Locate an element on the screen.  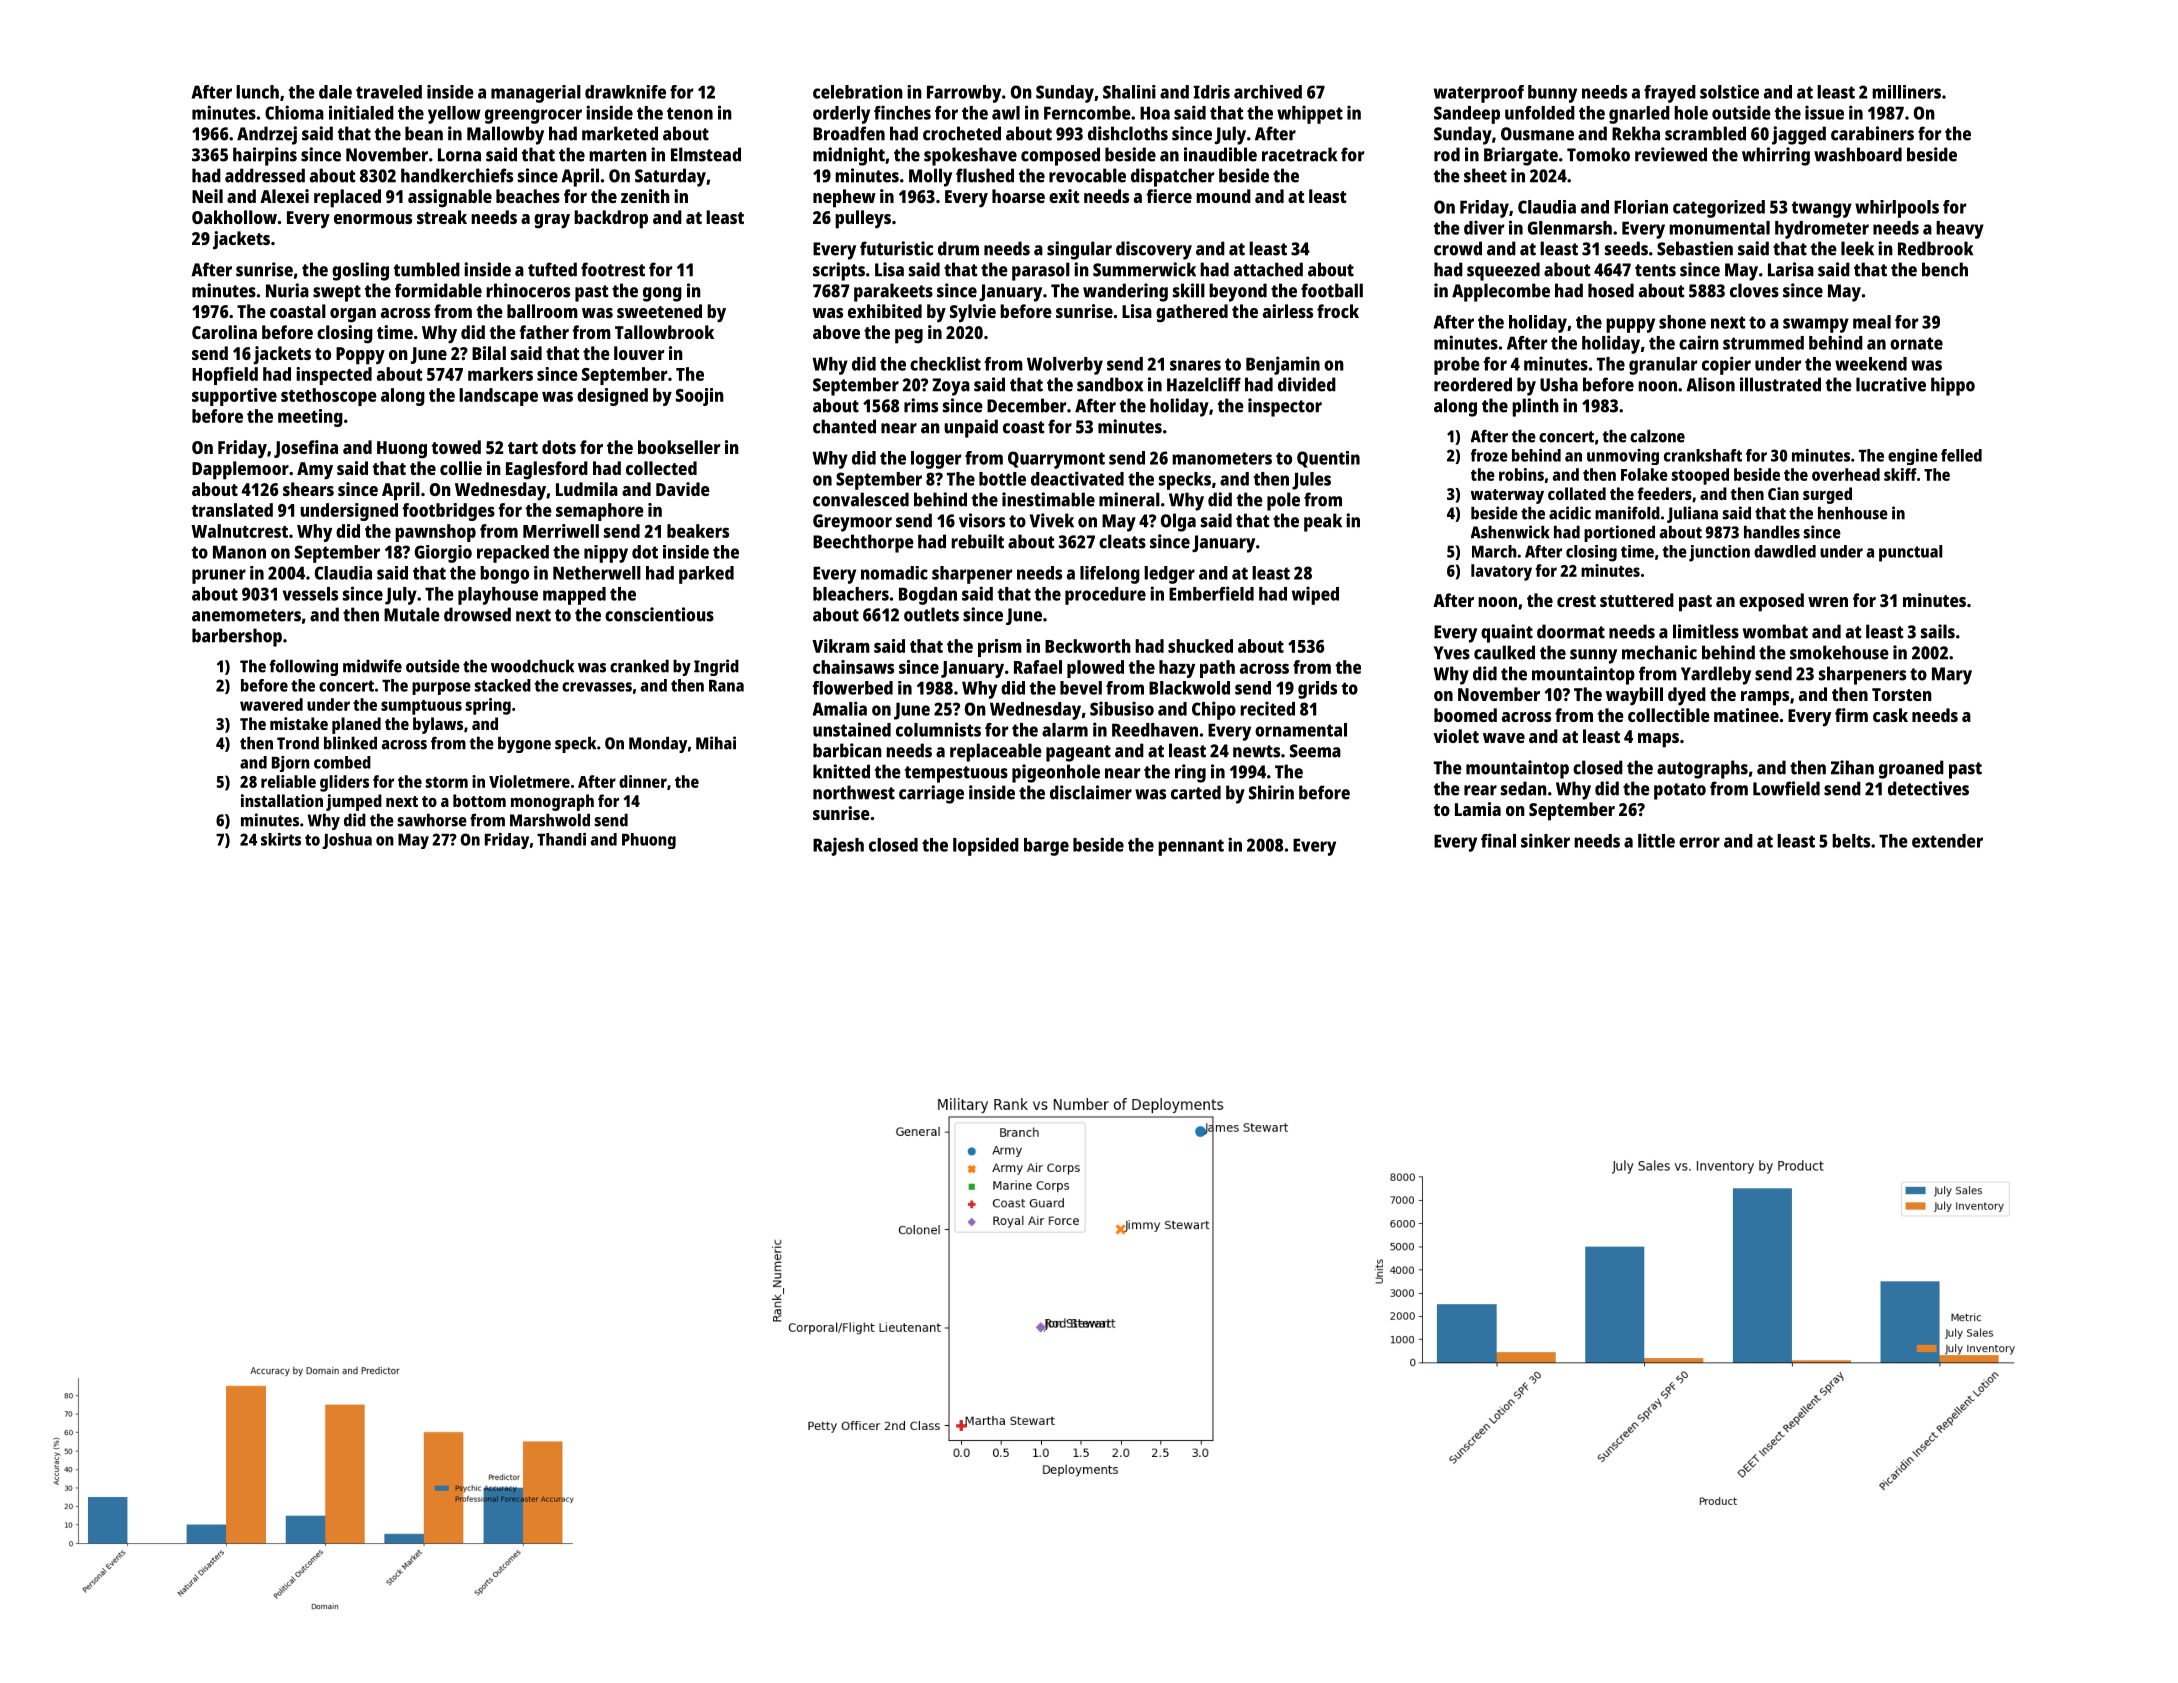
marten is located at coordinates (618, 155).
